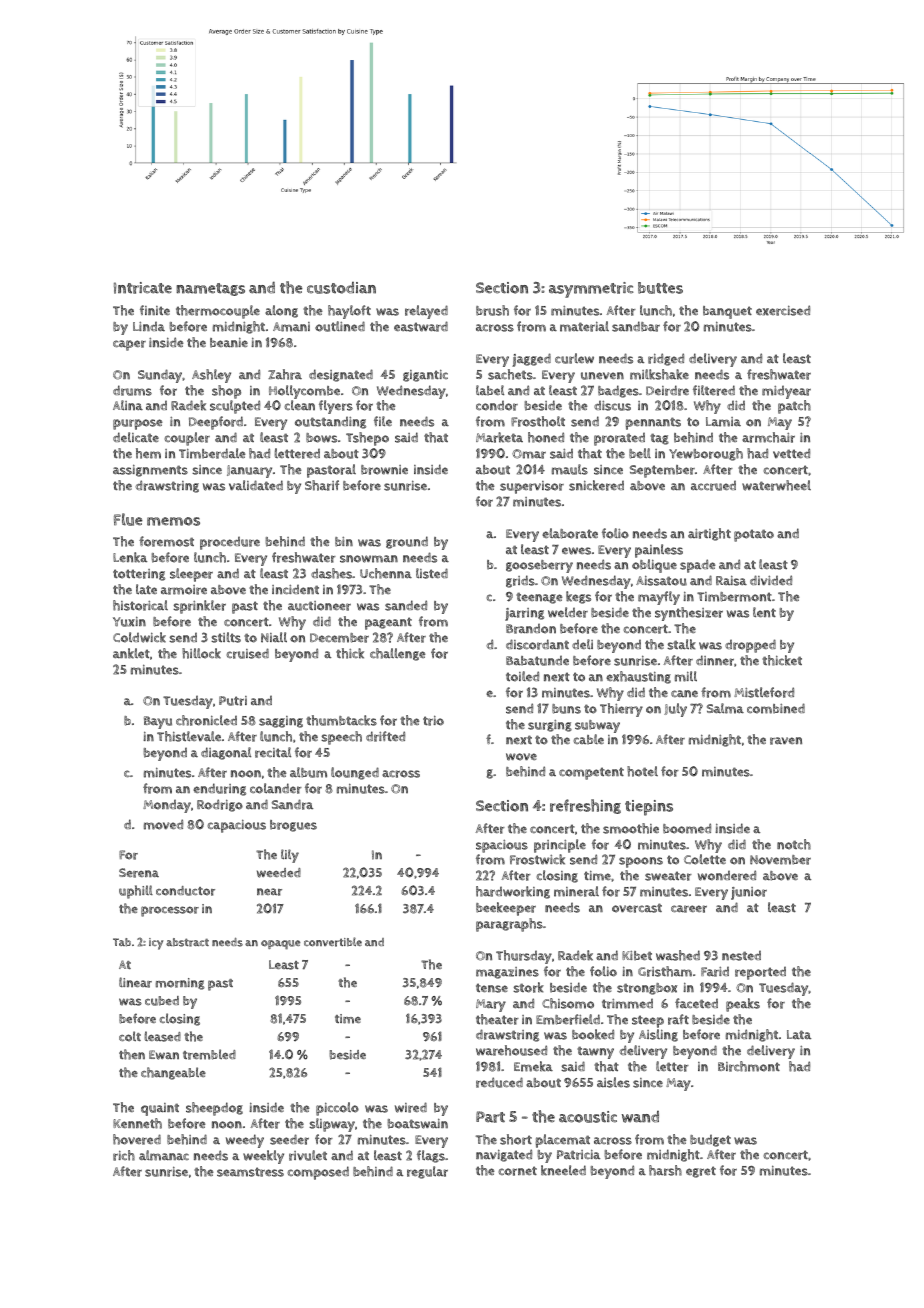  Describe the element at coordinates (591, 290) in the page. I see `asymmetric` at that location.
